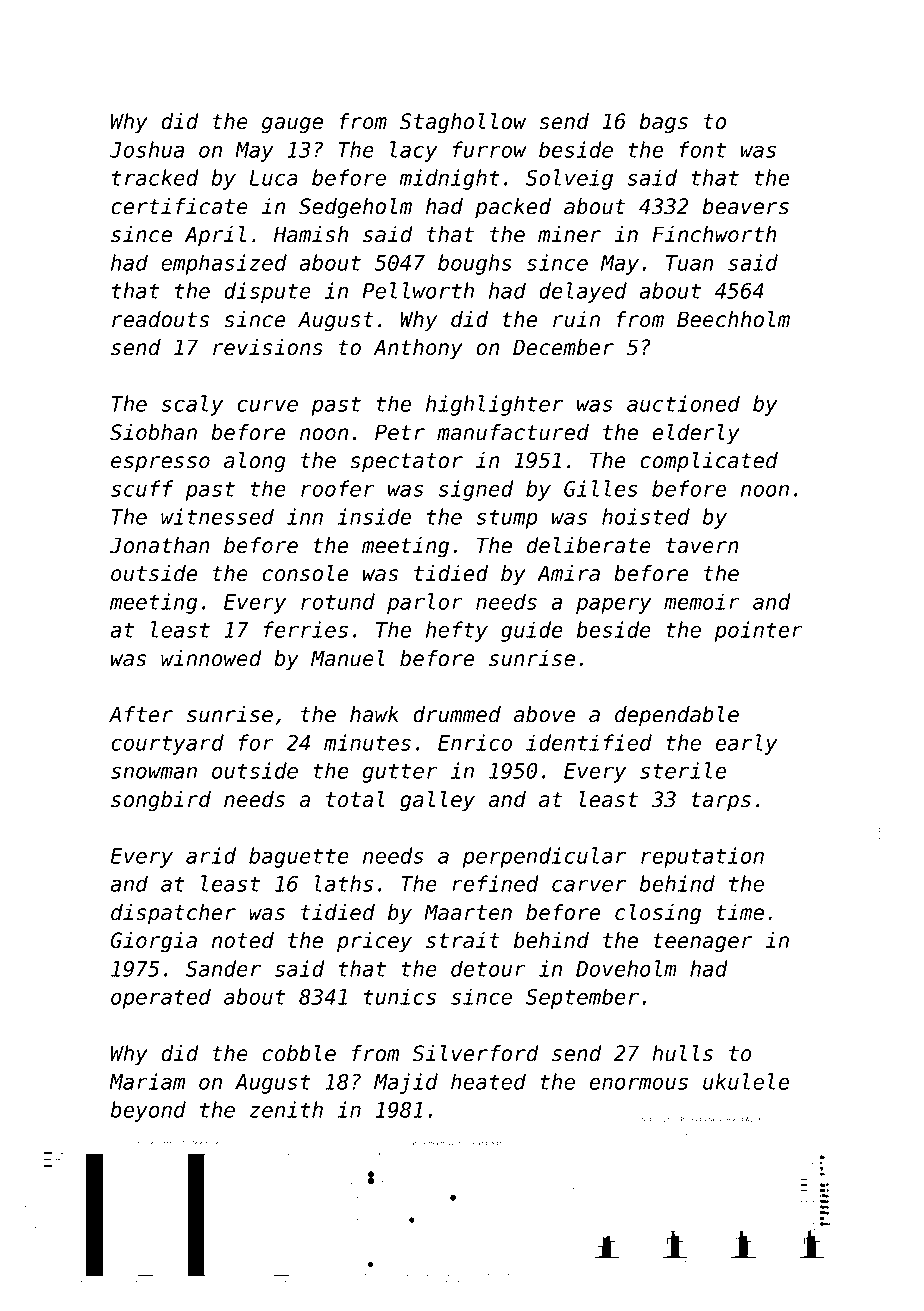 Image resolution: width=924 pixels, height=1311 pixels. What do you see at coordinates (463, 123) in the page?
I see `Staghollow` at bounding box center [463, 123].
